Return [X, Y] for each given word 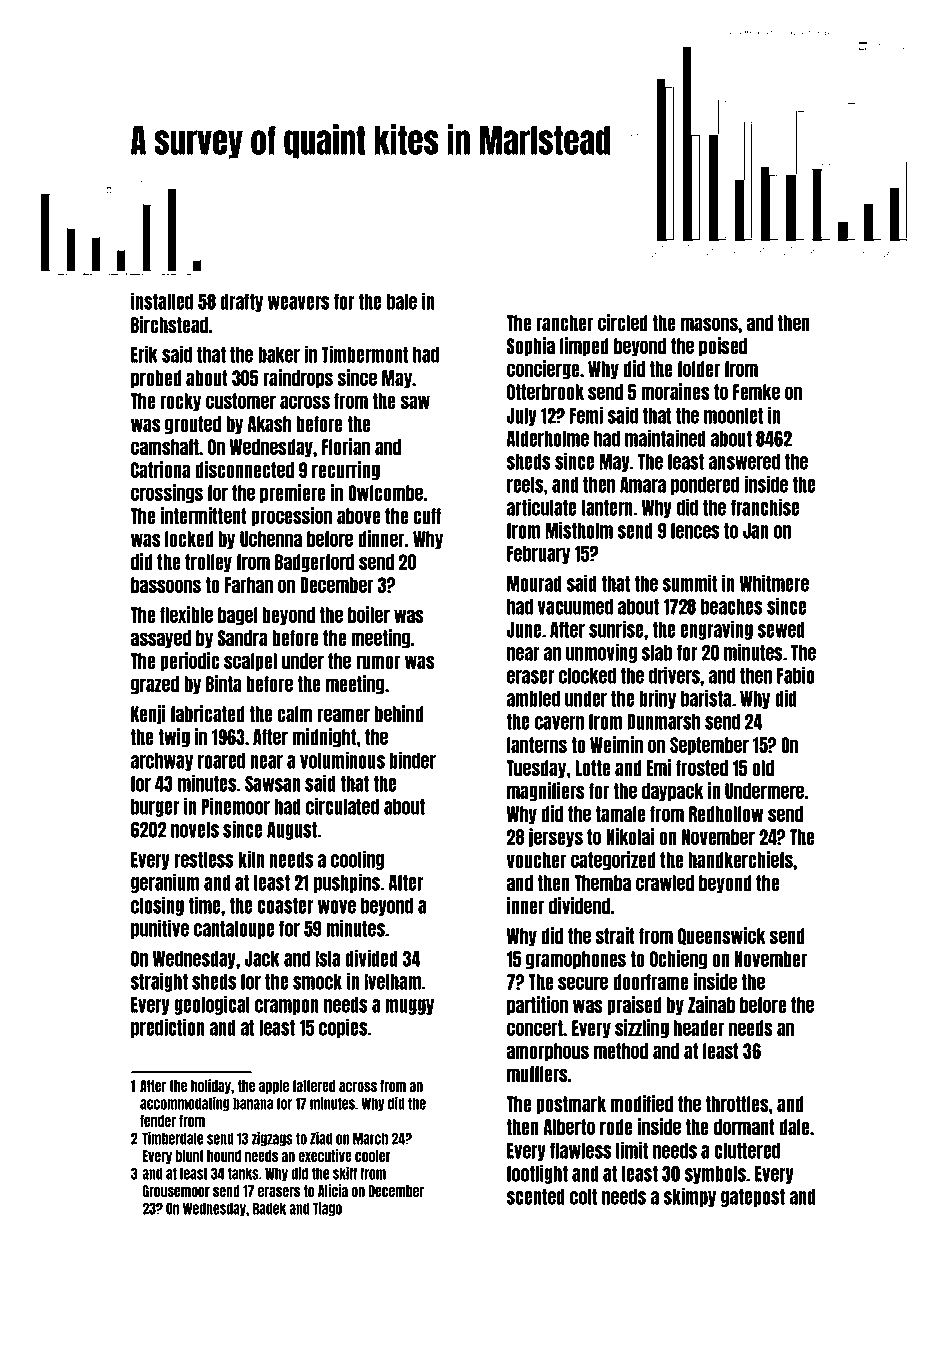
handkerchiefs [740, 859]
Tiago [327, 1209]
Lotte [593, 768]
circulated [342, 806]
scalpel [250, 662]
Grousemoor [176, 1191]
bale [402, 302]
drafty [241, 302]
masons [709, 324]
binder [412, 760]
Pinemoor [235, 806]
